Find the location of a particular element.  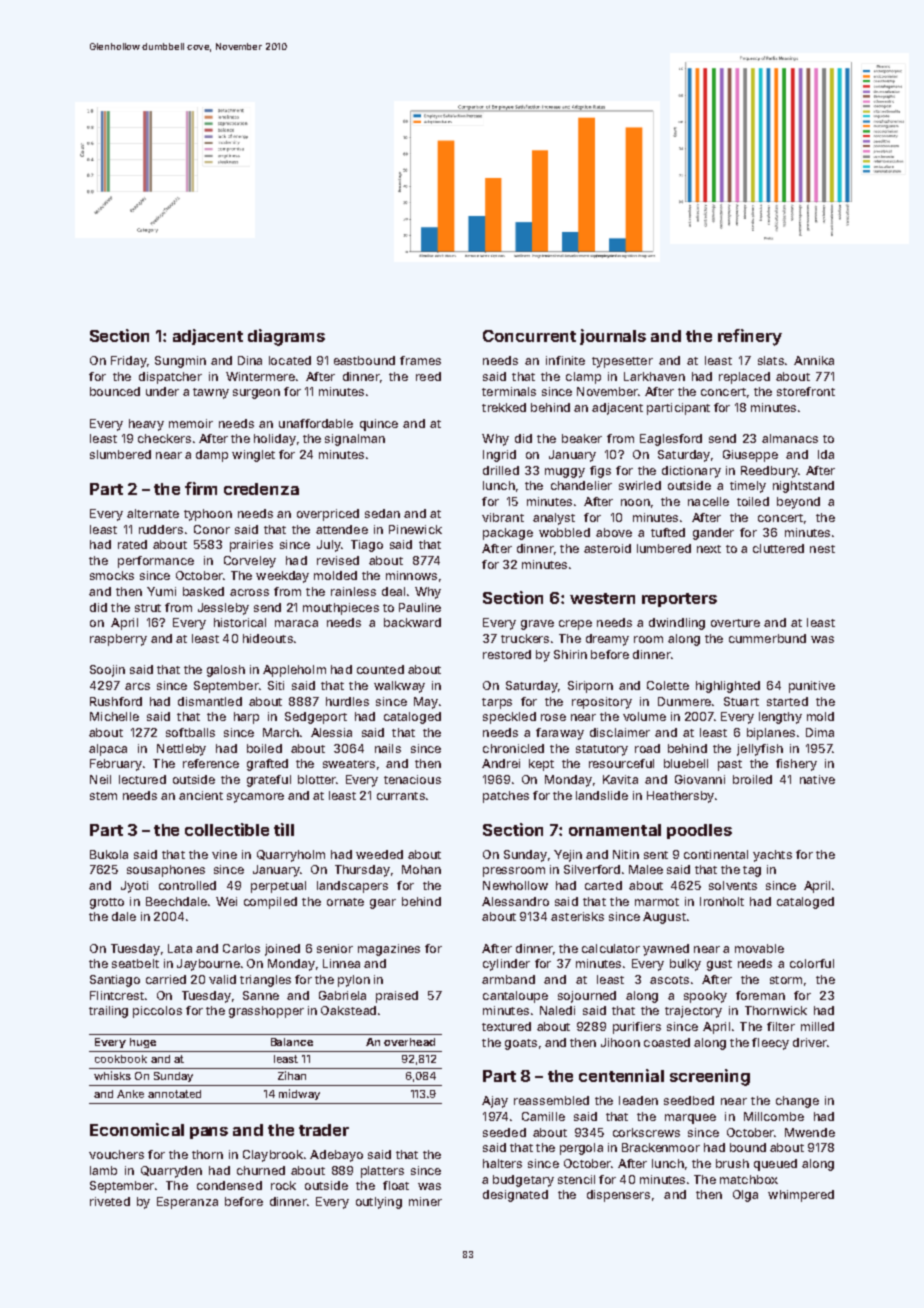

Lata is located at coordinates (180, 948).
